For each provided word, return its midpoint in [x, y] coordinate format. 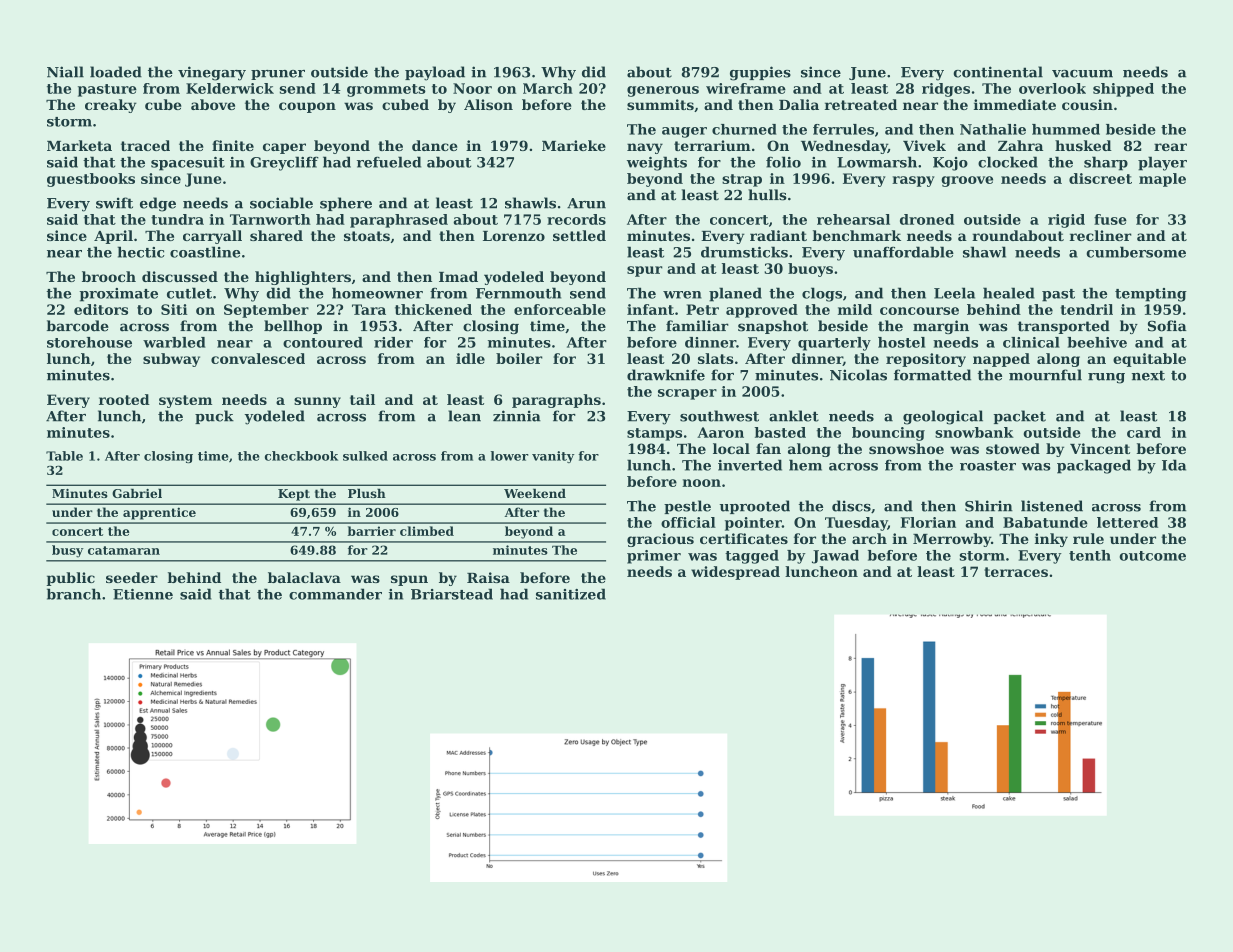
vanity [553, 457]
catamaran [124, 550]
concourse [919, 311]
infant [650, 309]
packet [1020, 417]
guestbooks [91, 180]
